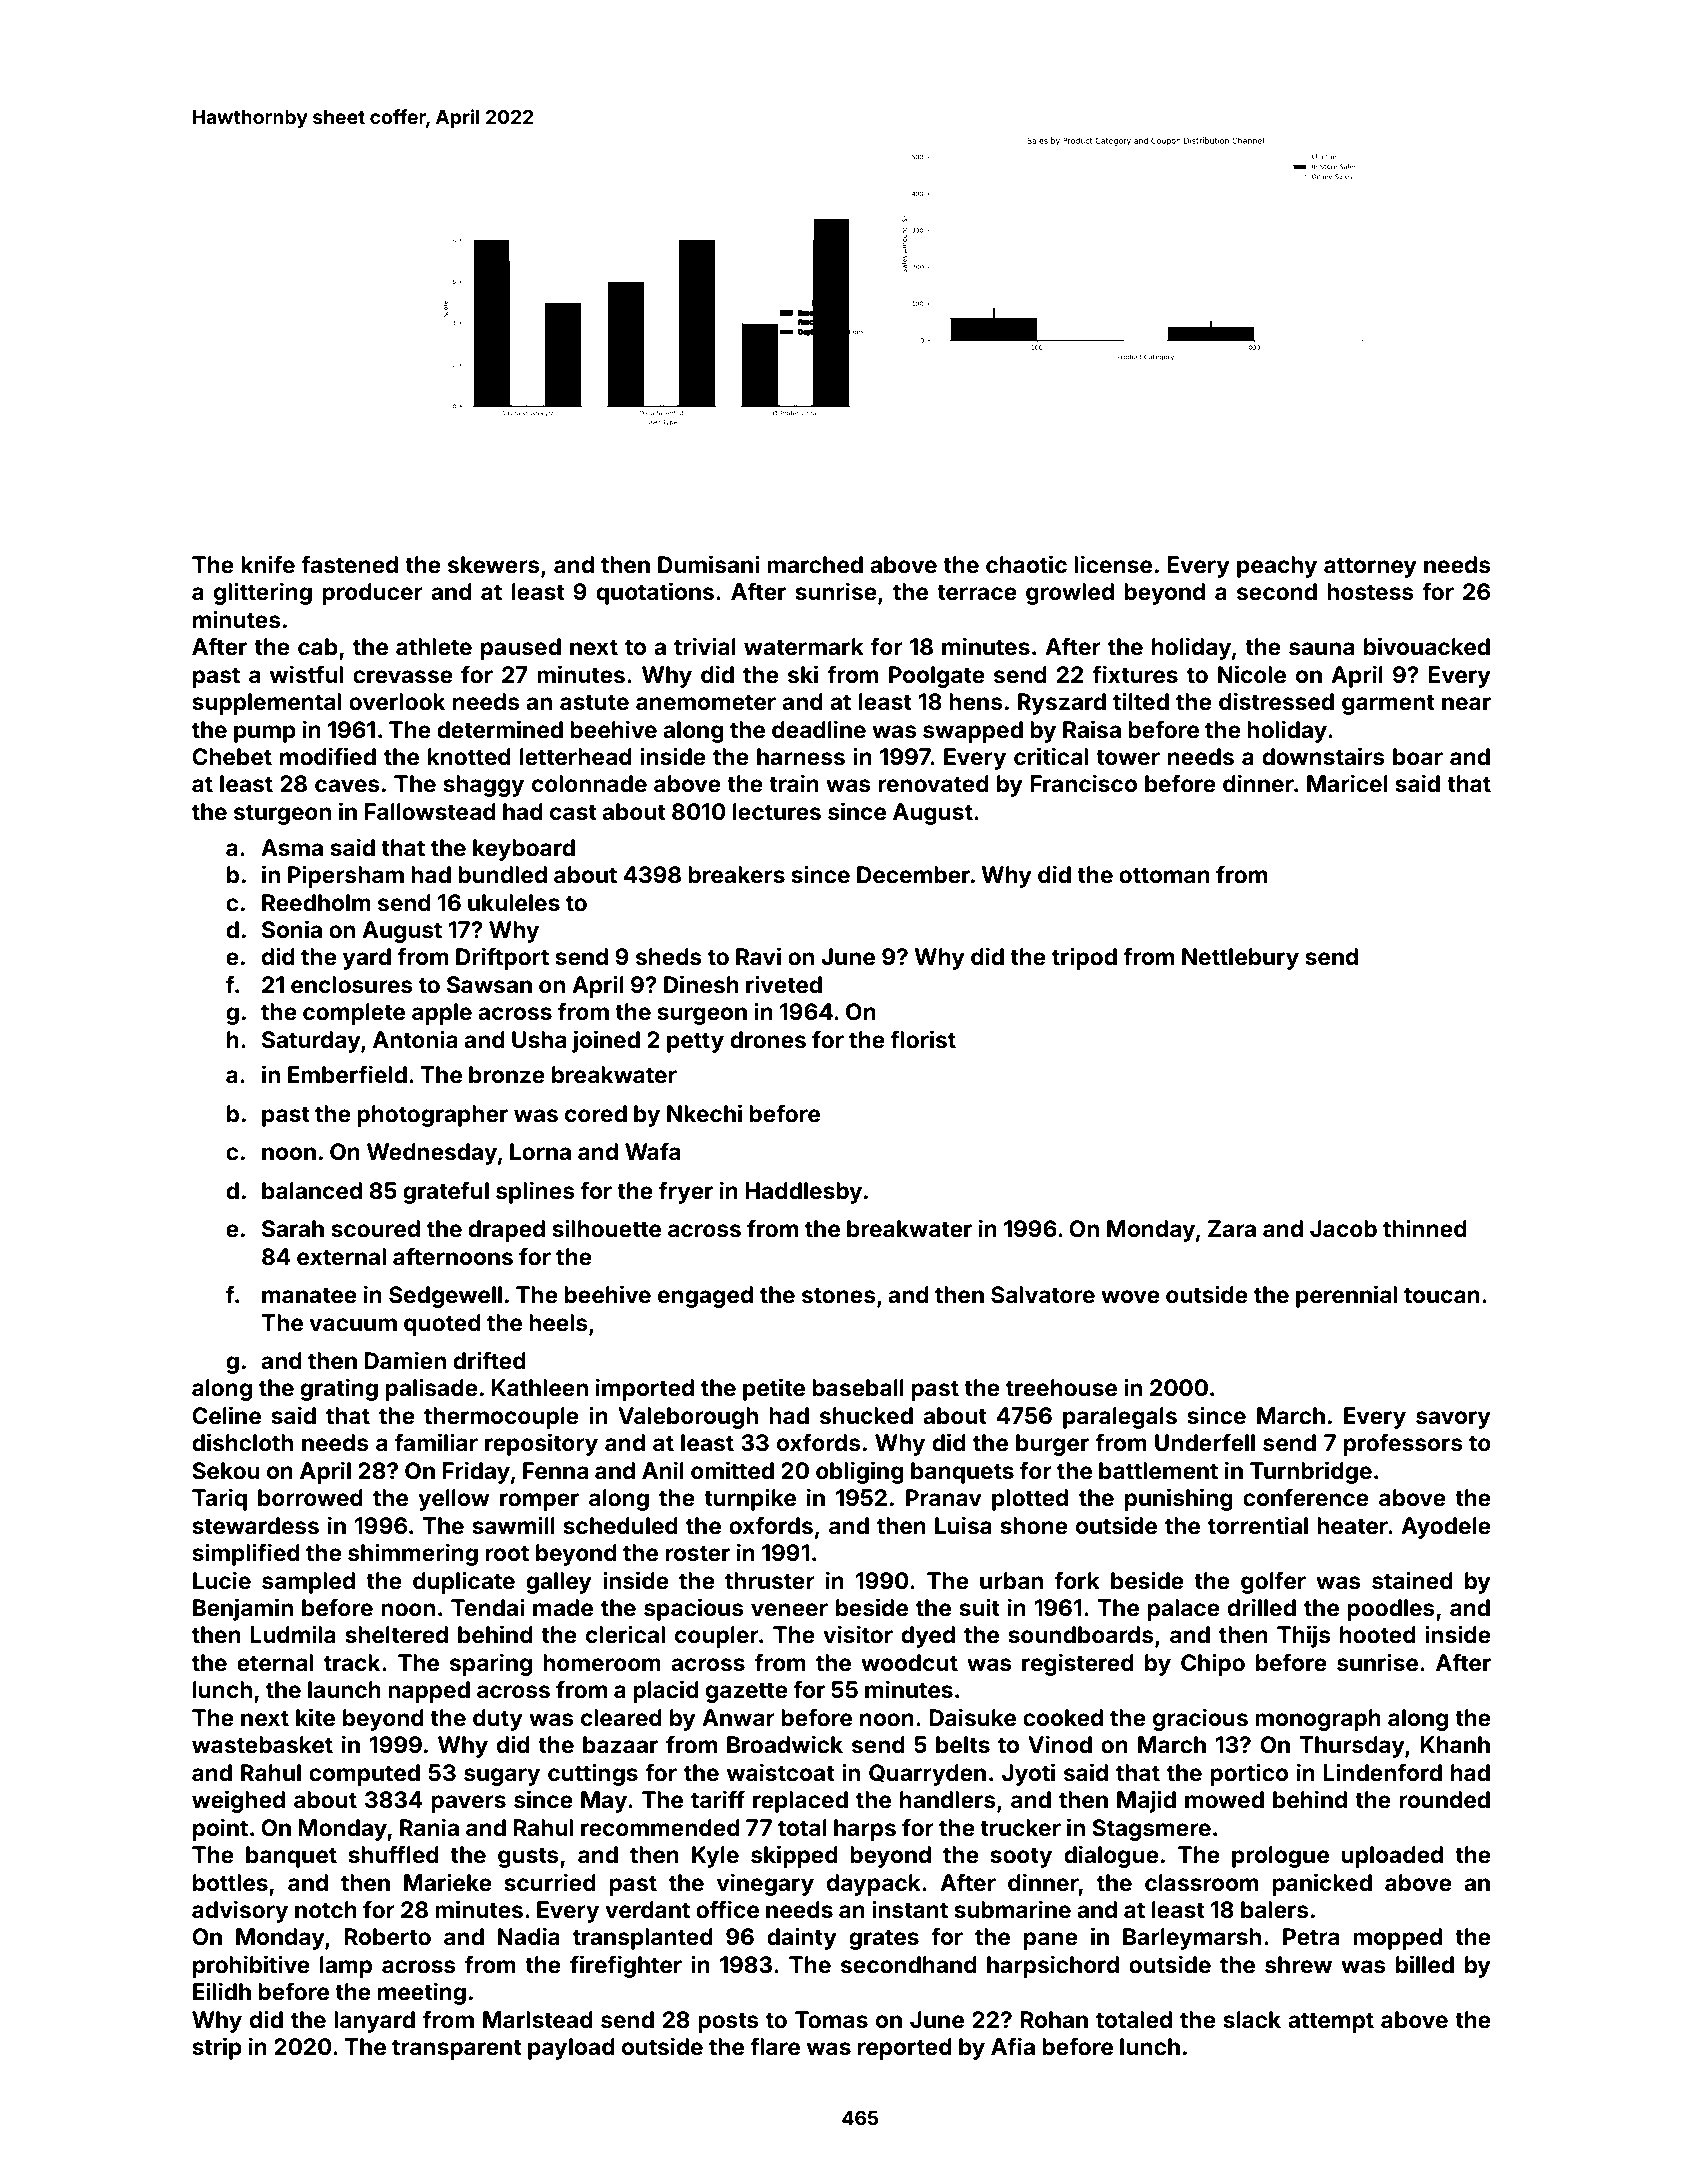  What do you see at coordinates (1370, 567) in the screenshot?
I see `attorney` at bounding box center [1370, 567].
